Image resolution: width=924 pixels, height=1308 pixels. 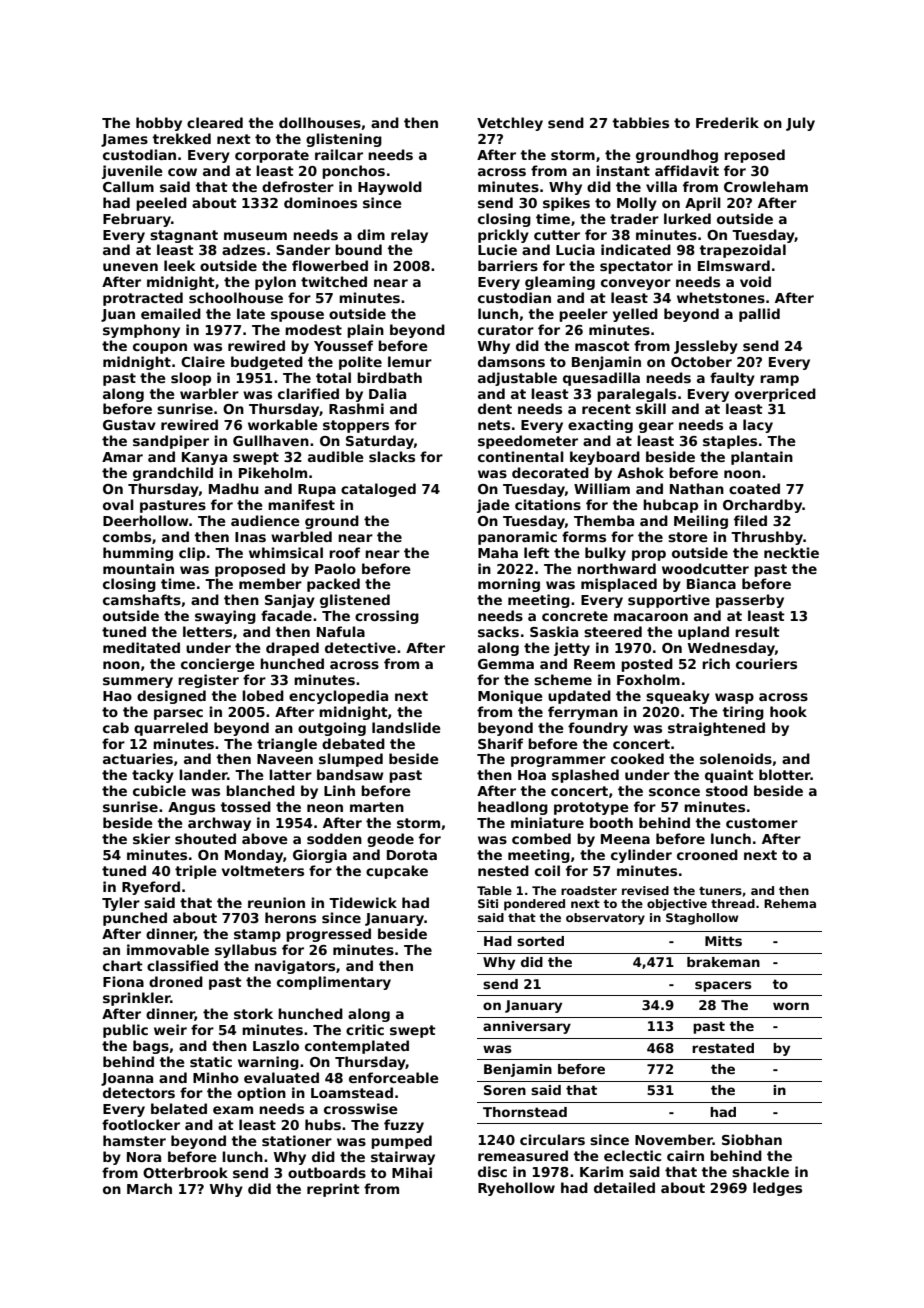 I want to click on blotter, so click(x=785, y=774).
